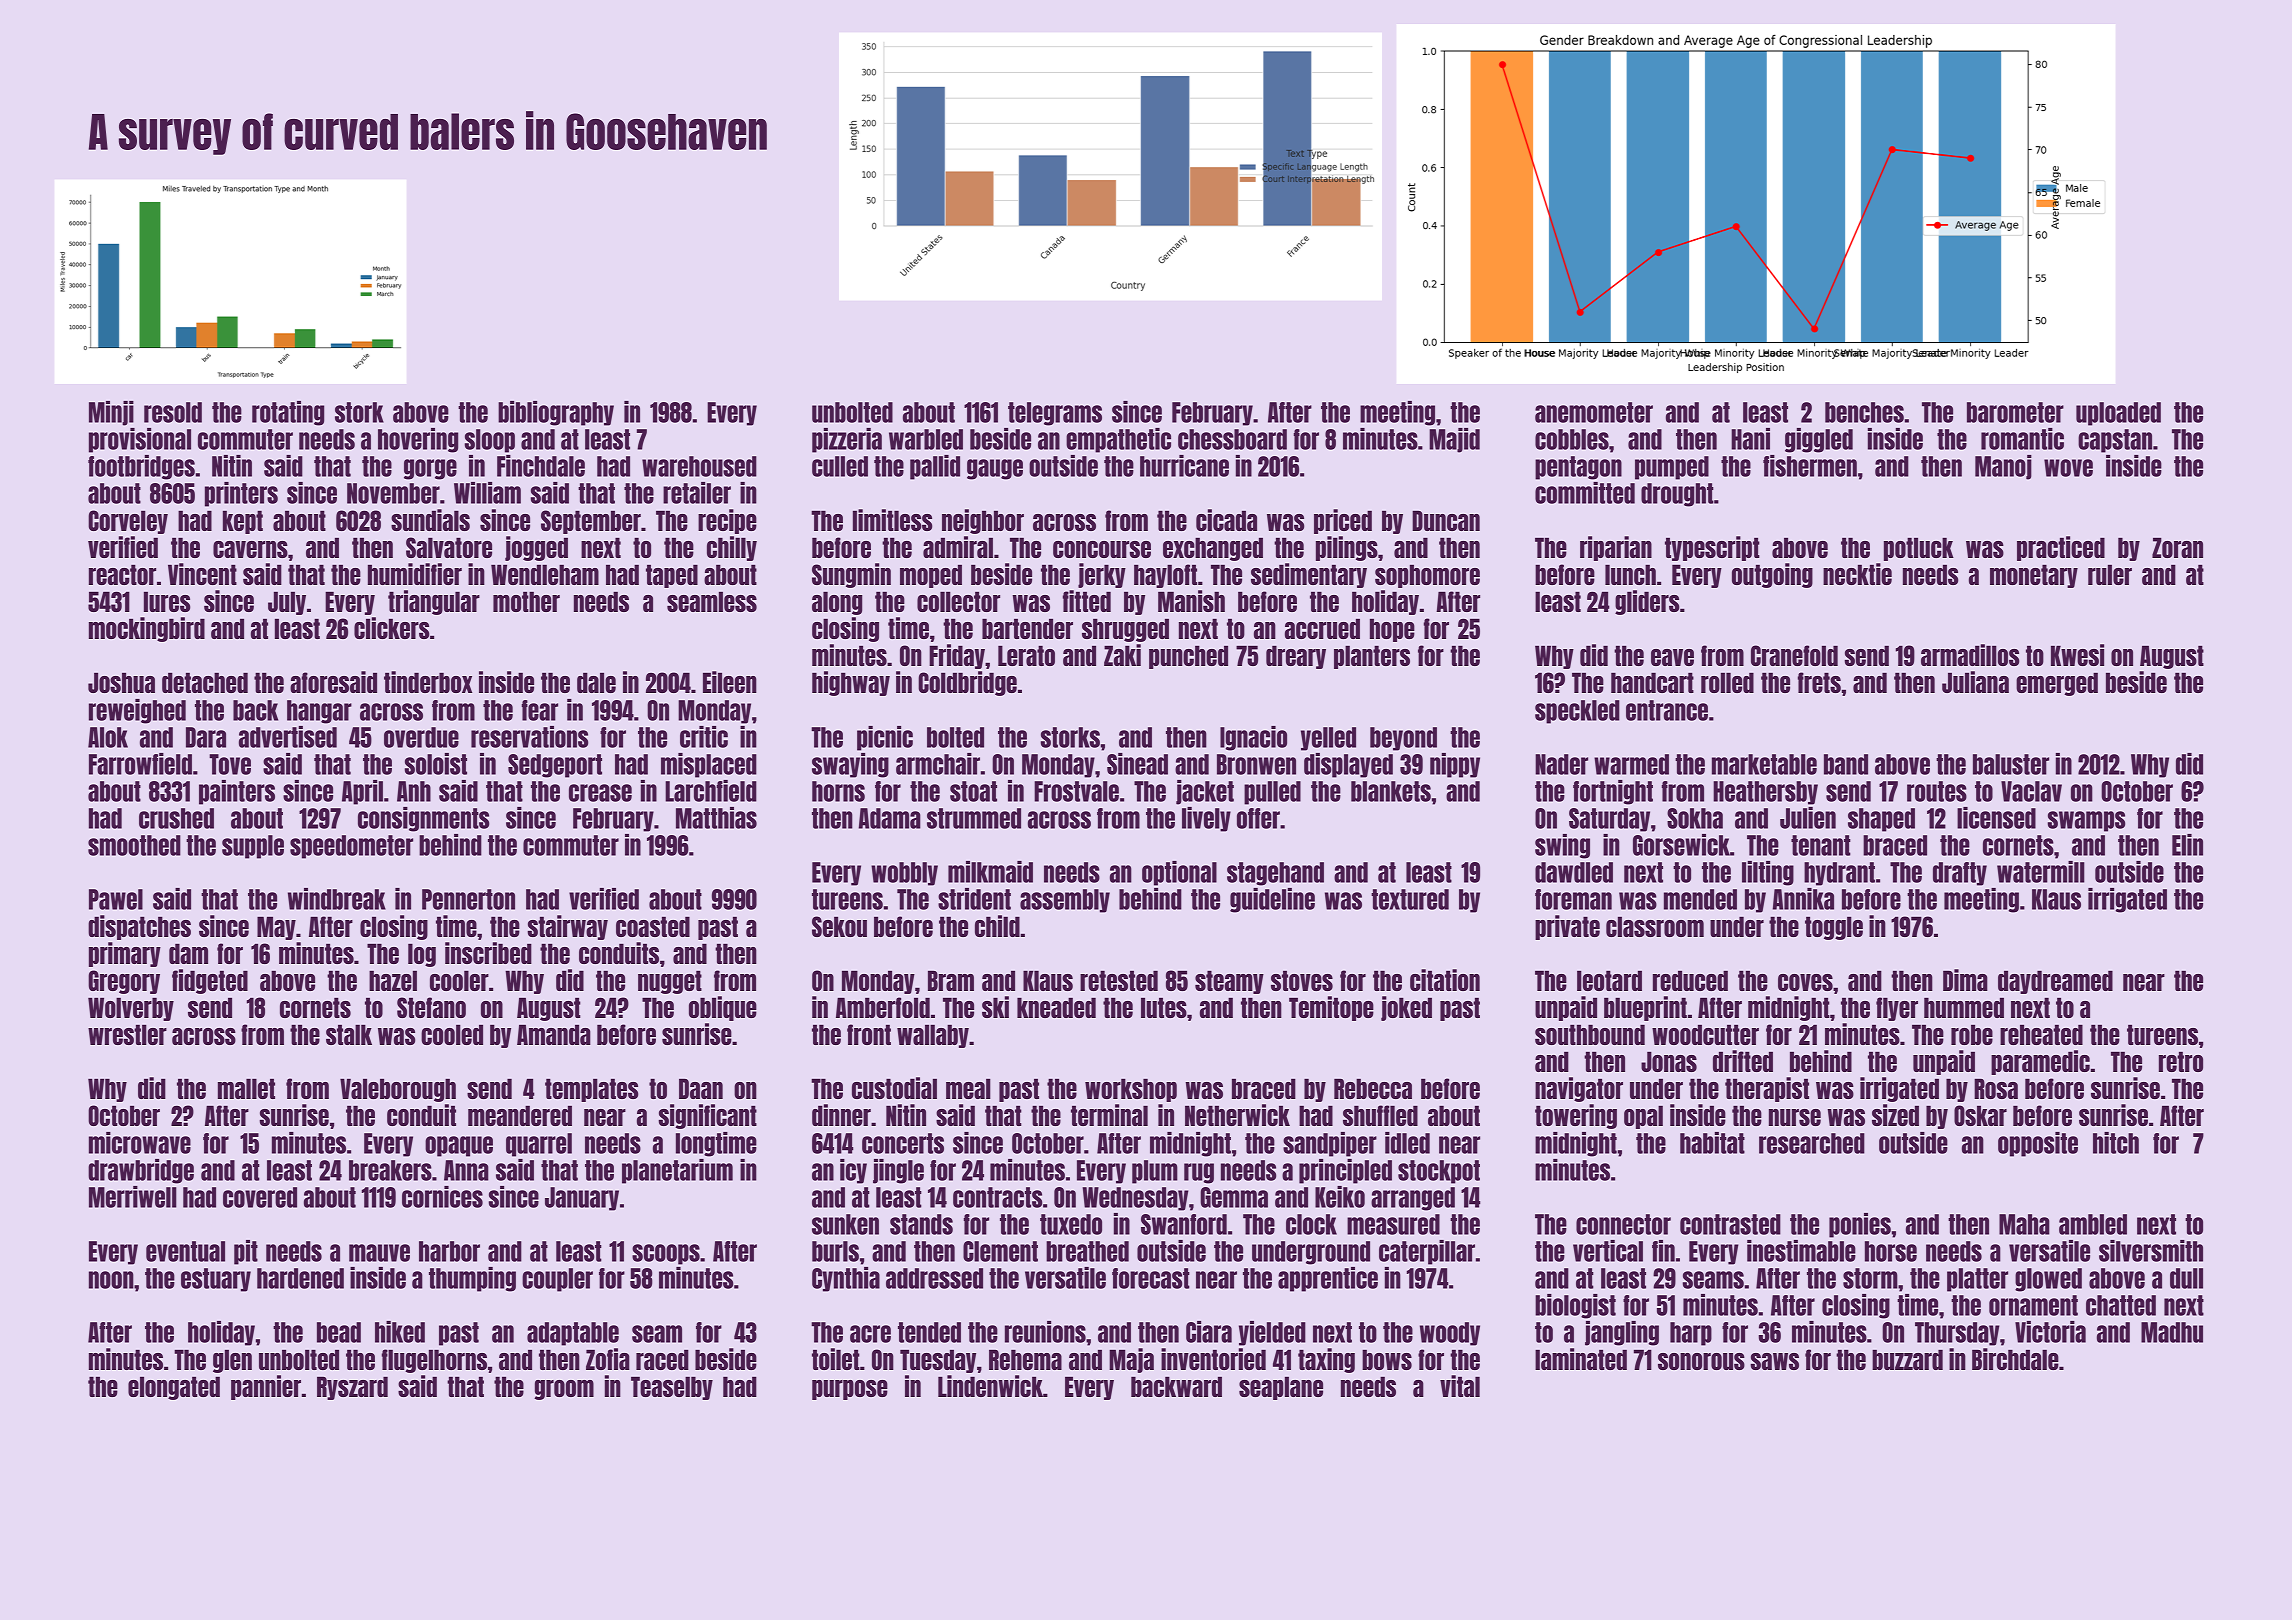  I want to click on barometer, so click(2015, 412).
